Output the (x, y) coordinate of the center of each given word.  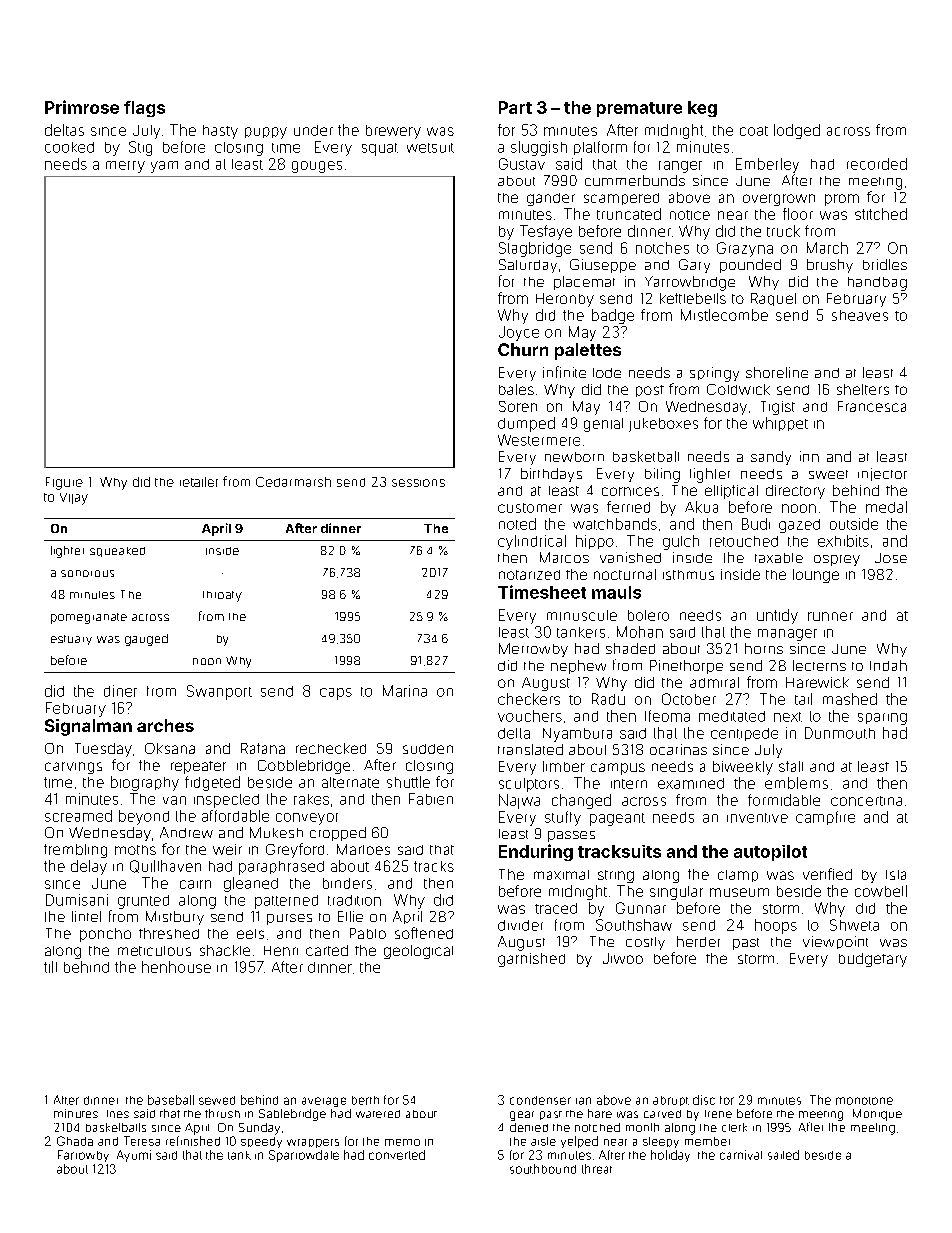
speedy (261, 1142)
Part (515, 107)
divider (520, 925)
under (313, 130)
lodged (797, 131)
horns (764, 648)
